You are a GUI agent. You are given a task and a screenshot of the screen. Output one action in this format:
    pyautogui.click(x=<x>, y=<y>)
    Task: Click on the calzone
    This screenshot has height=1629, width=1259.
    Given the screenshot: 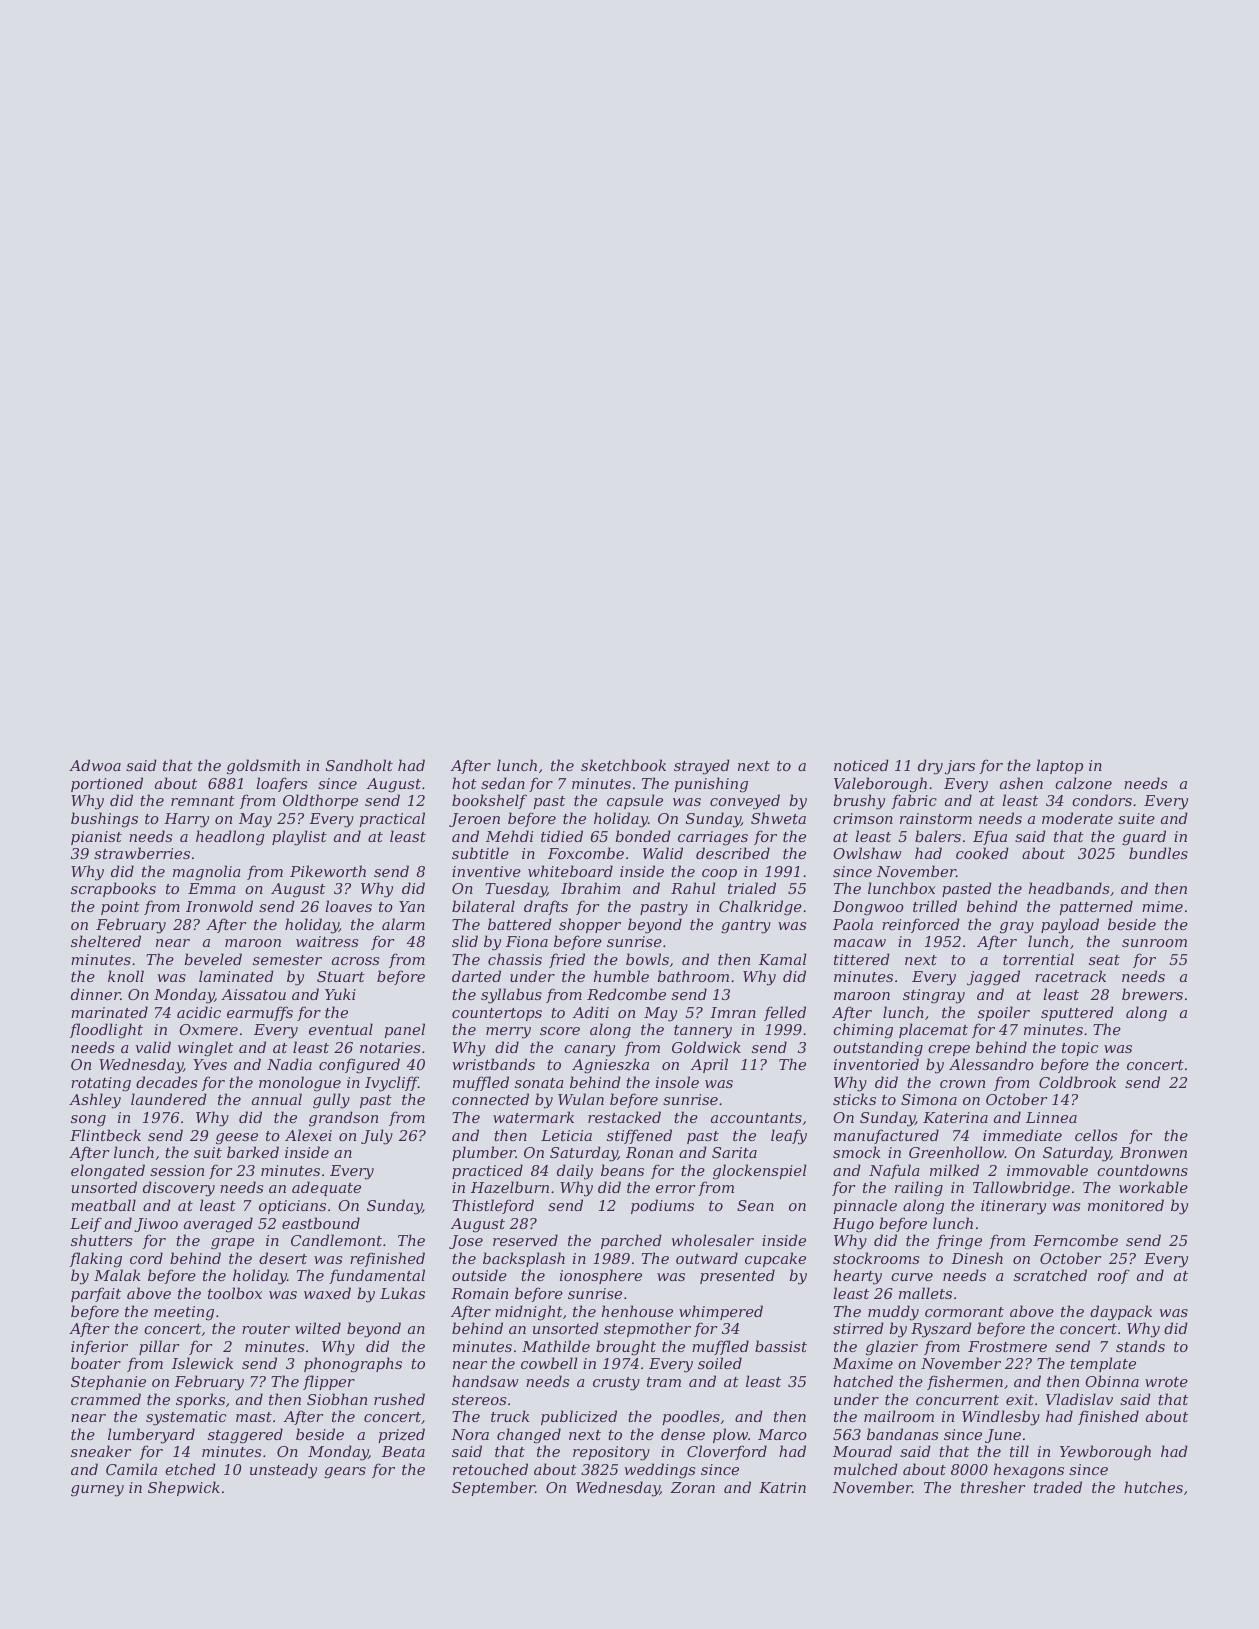 What is the action you would take?
    pyautogui.click(x=1083, y=783)
